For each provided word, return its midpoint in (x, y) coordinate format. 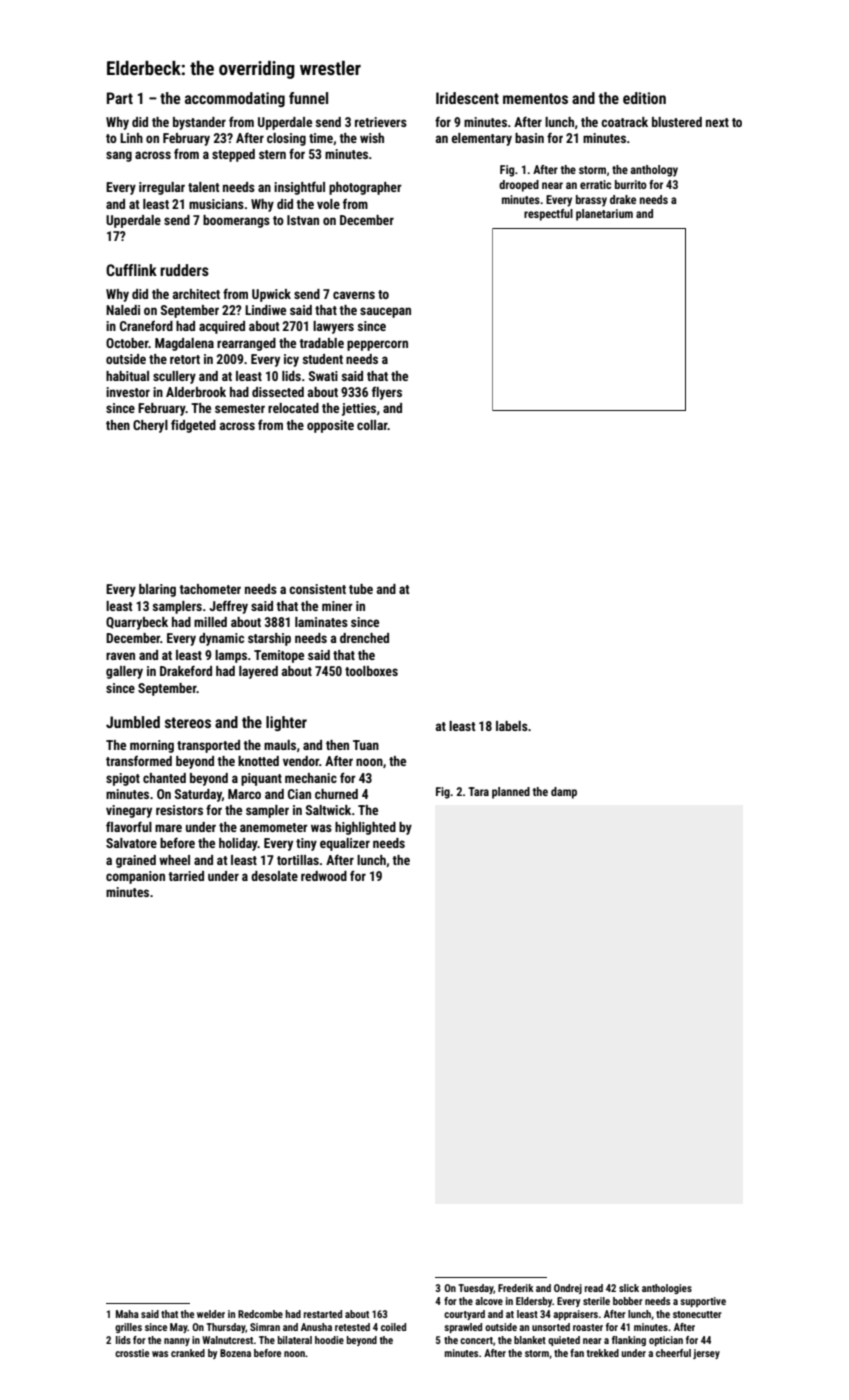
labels (512, 726)
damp (564, 793)
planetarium (604, 215)
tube (361, 589)
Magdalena (184, 344)
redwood (324, 876)
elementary (482, 139)
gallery (124, 672)
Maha (127, 1314)
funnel (308, 98)
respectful (548, 215)
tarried (186, 876)
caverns (354, 295)
